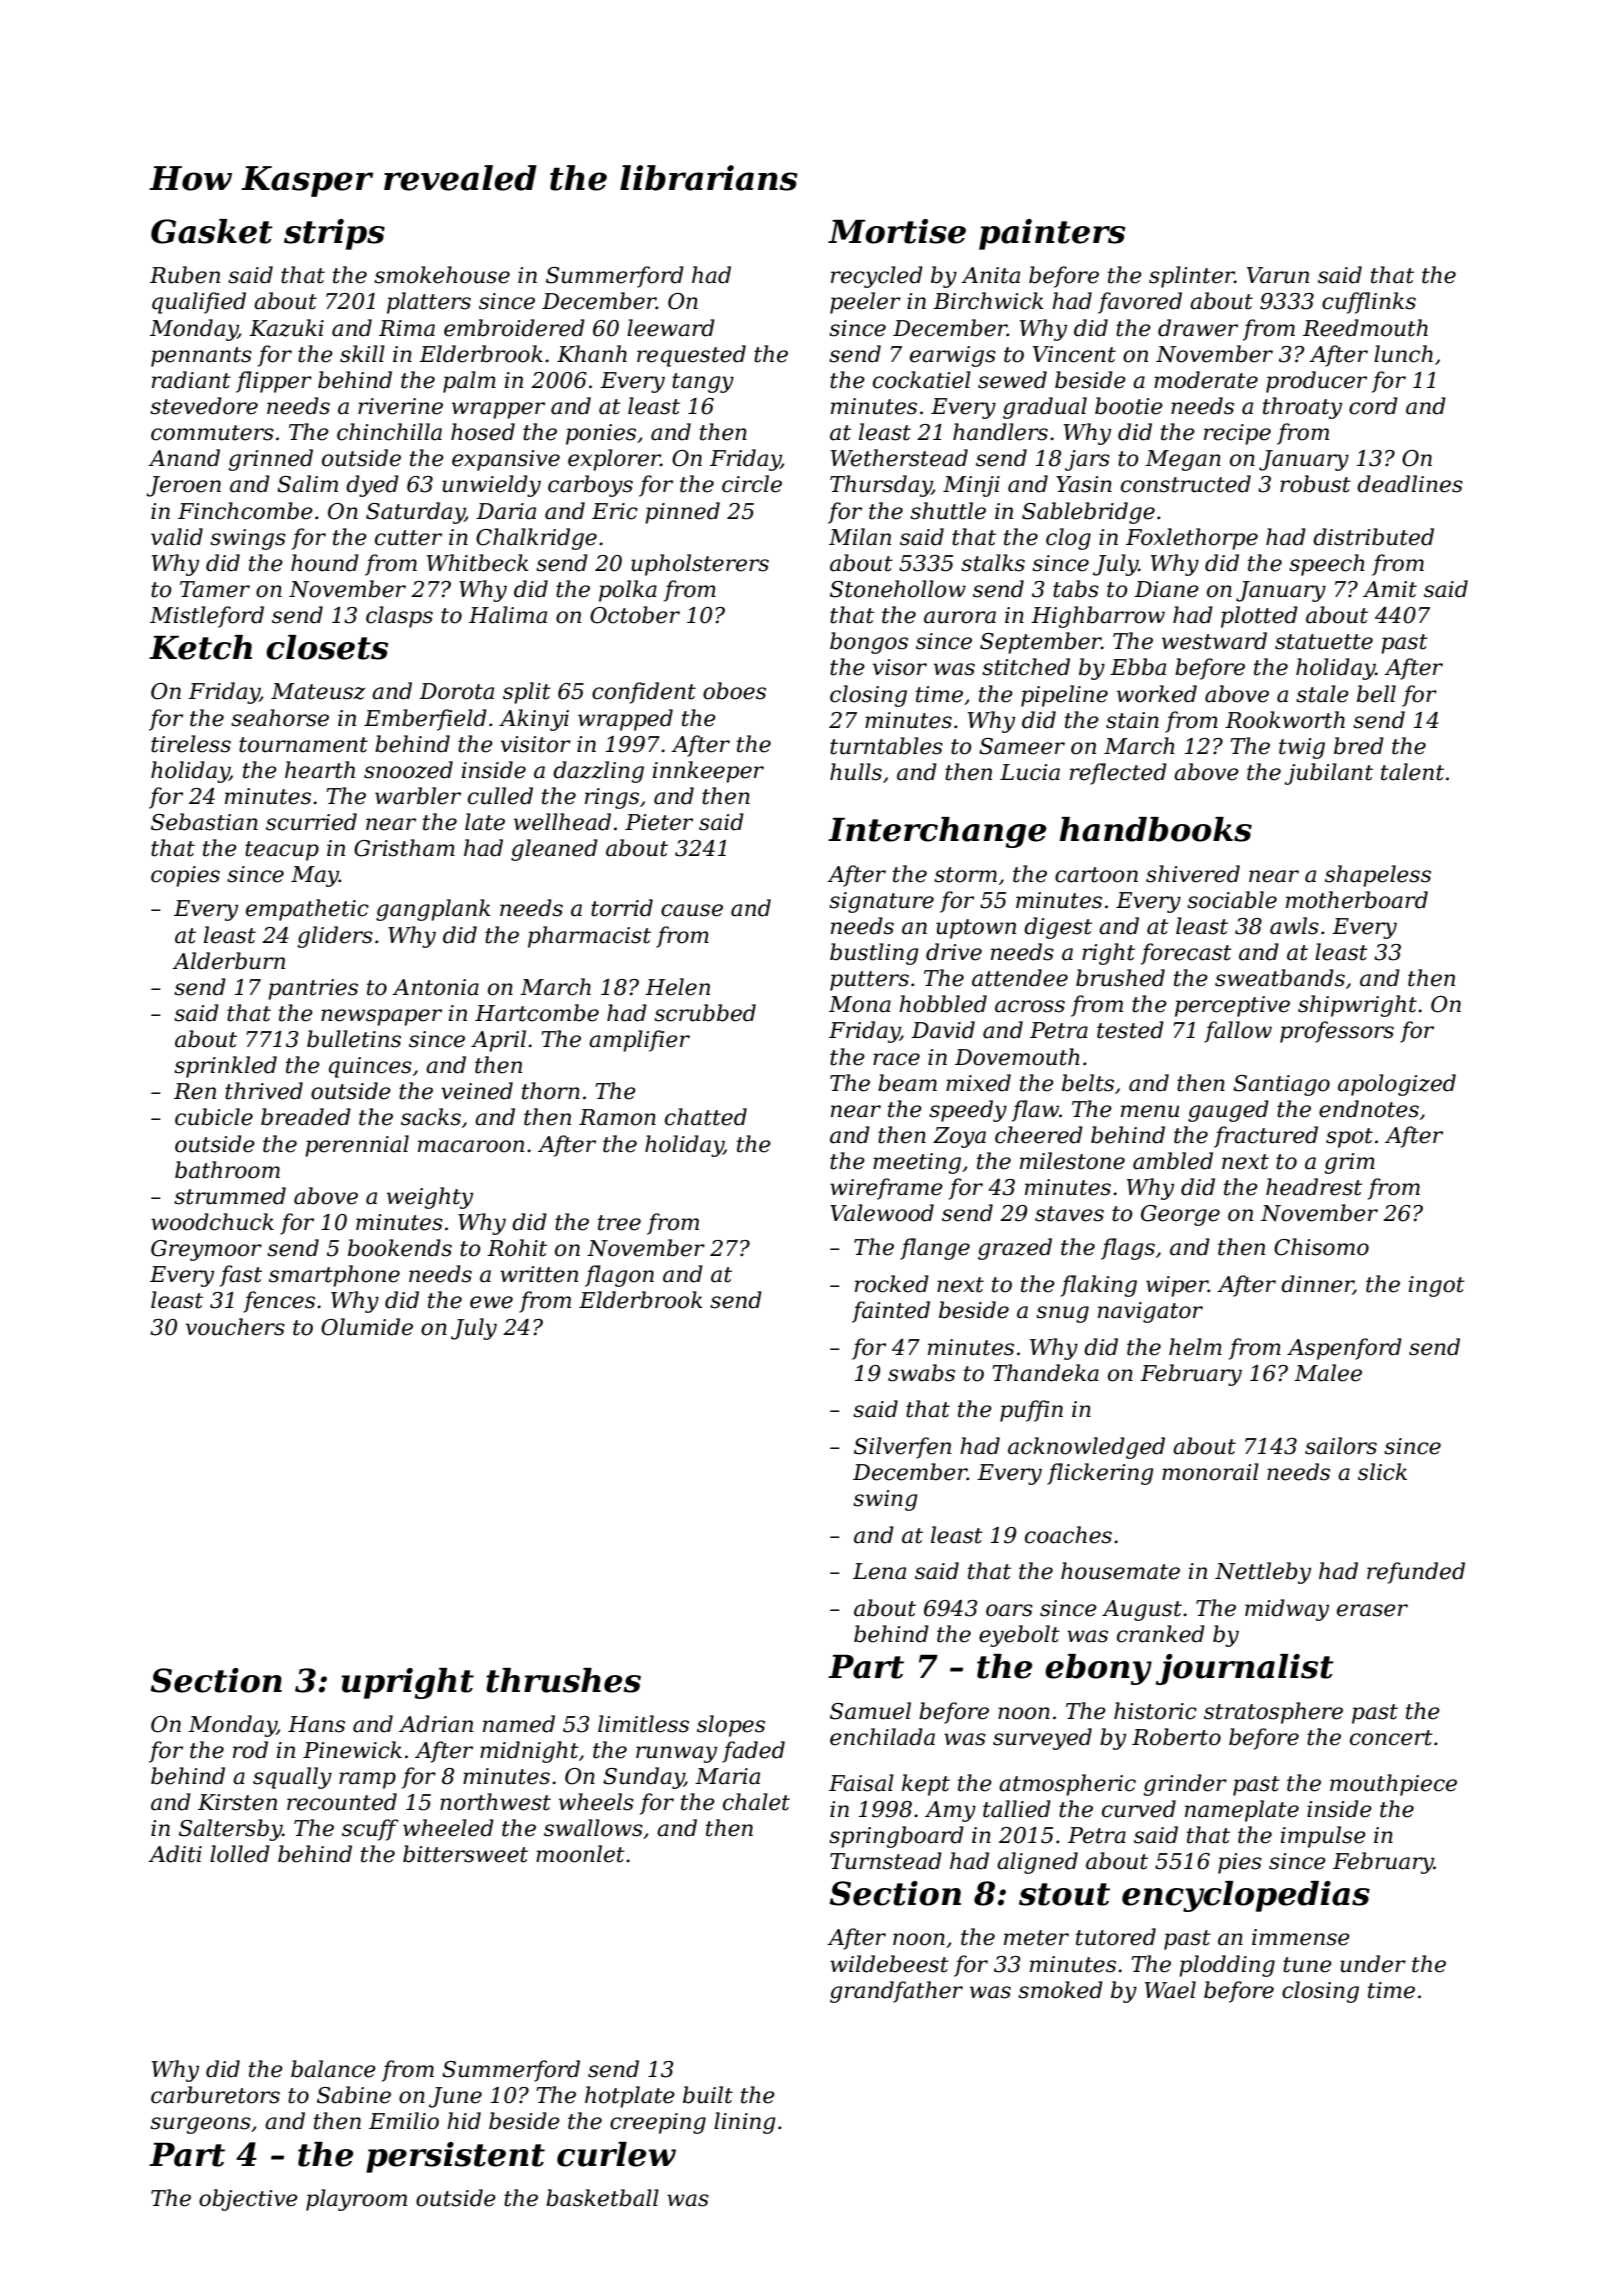 The image size is (1620, 2292). Describe the element at coordinates (237, 1802) in the document. I see `Kirsten` at that location.
